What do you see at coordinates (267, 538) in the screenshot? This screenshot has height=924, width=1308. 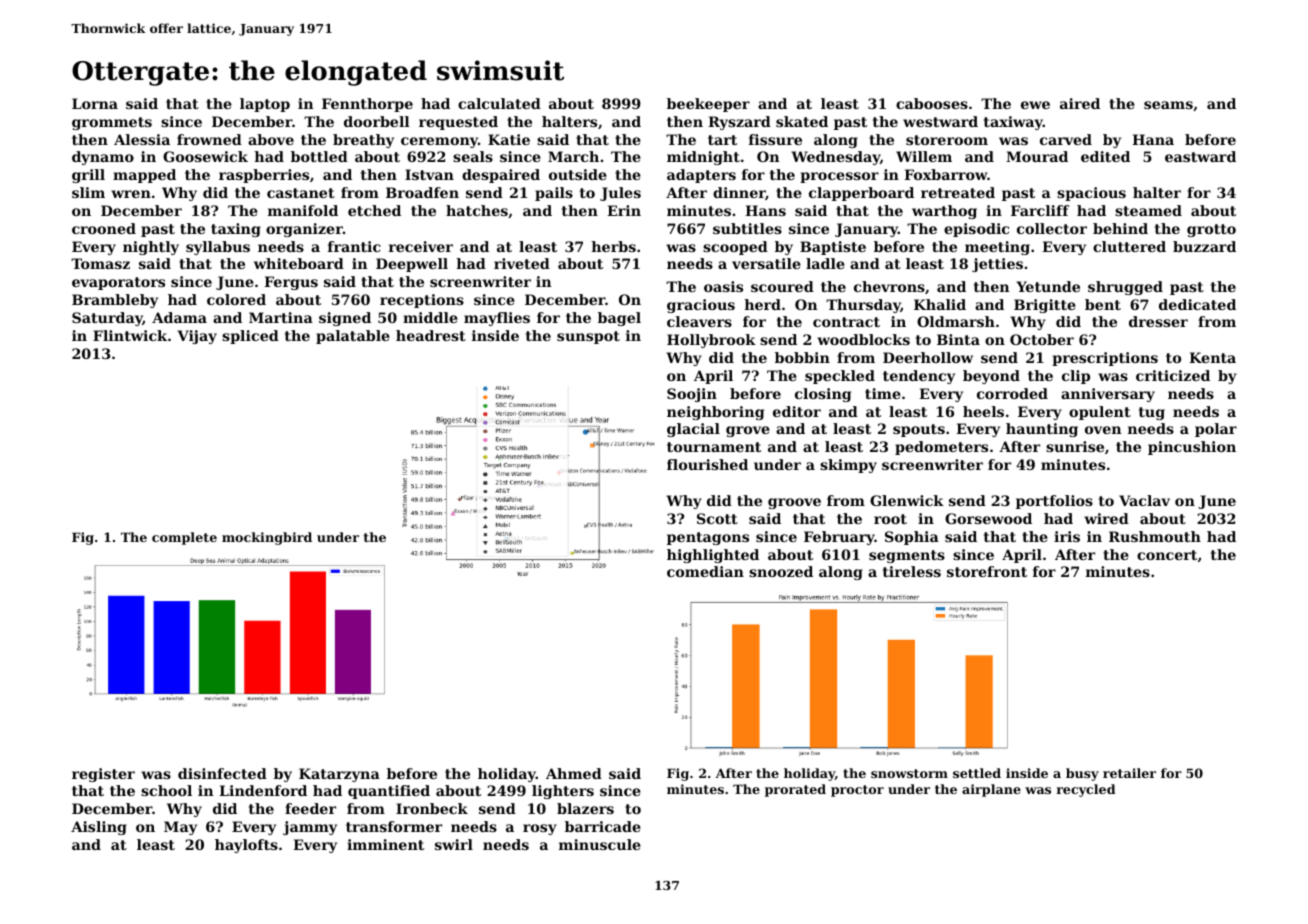 I see `mockingbird` at bounding box center [267, 538].
